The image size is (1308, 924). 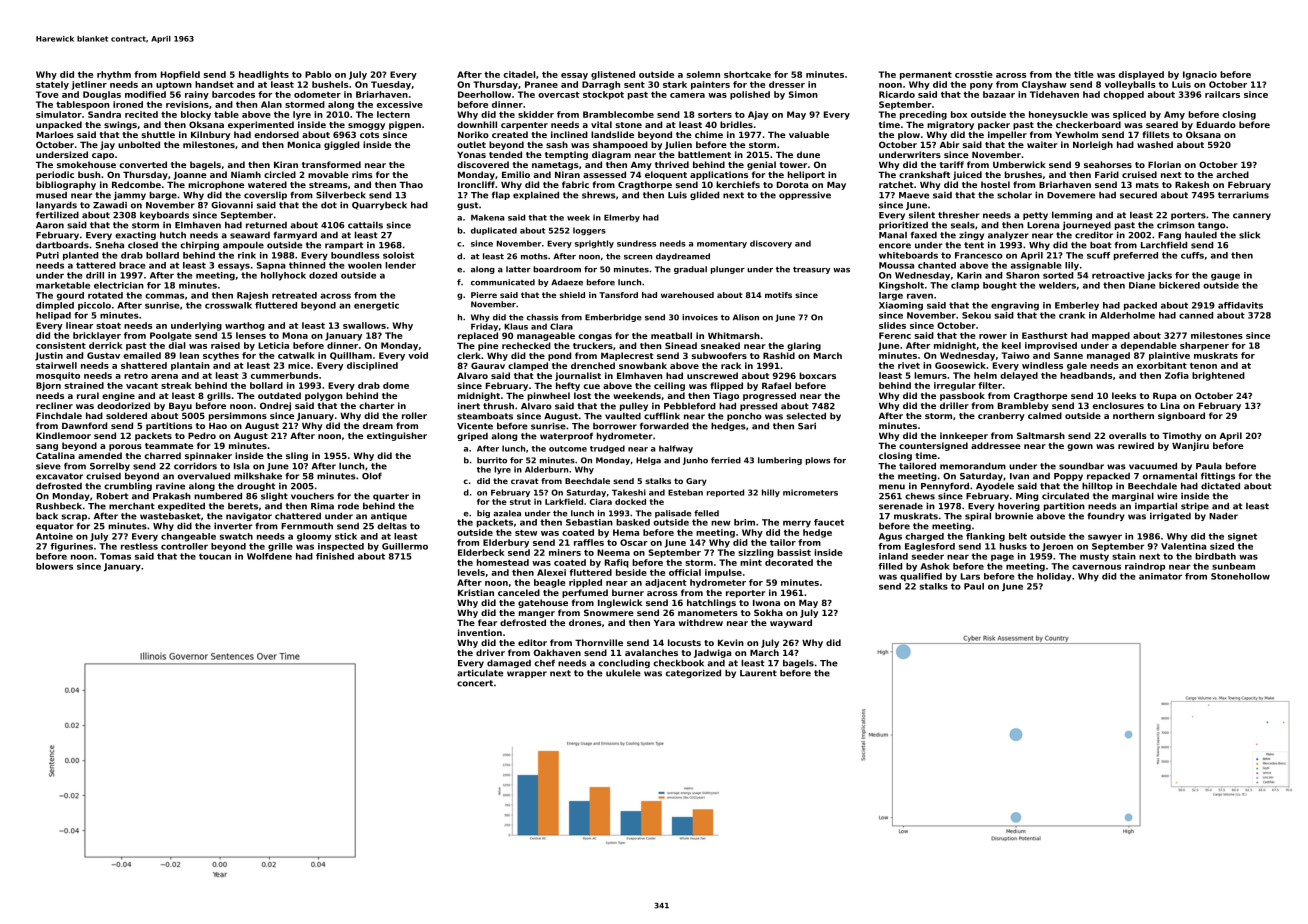 I want to click on Kristian, so click(x=476, y=592).
